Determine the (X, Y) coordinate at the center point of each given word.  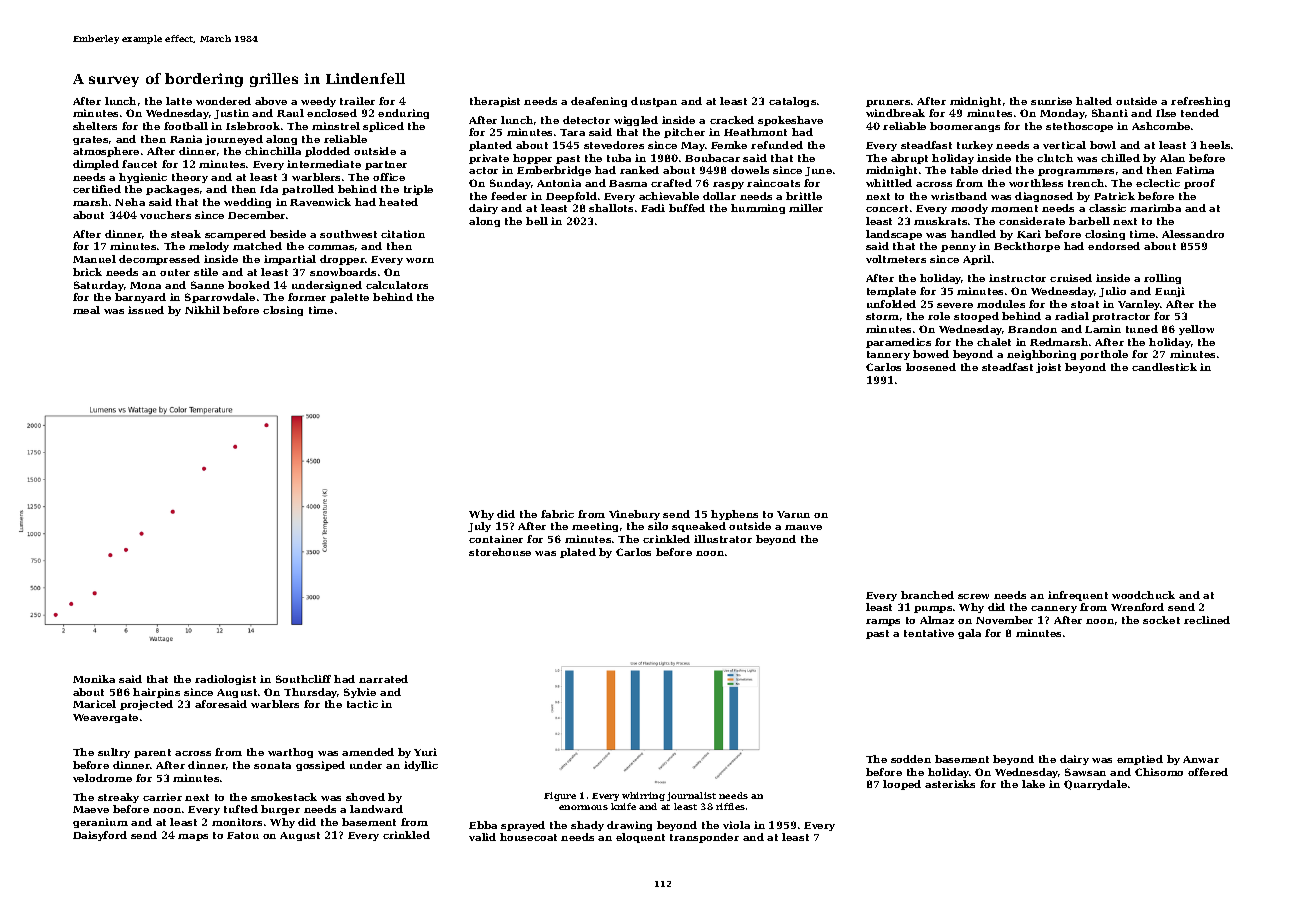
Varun (793, 514)
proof (1199, 184)
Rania (186, 139)
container (496, 539)
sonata (272, 765)
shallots (611, 208)
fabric (557, 514)
